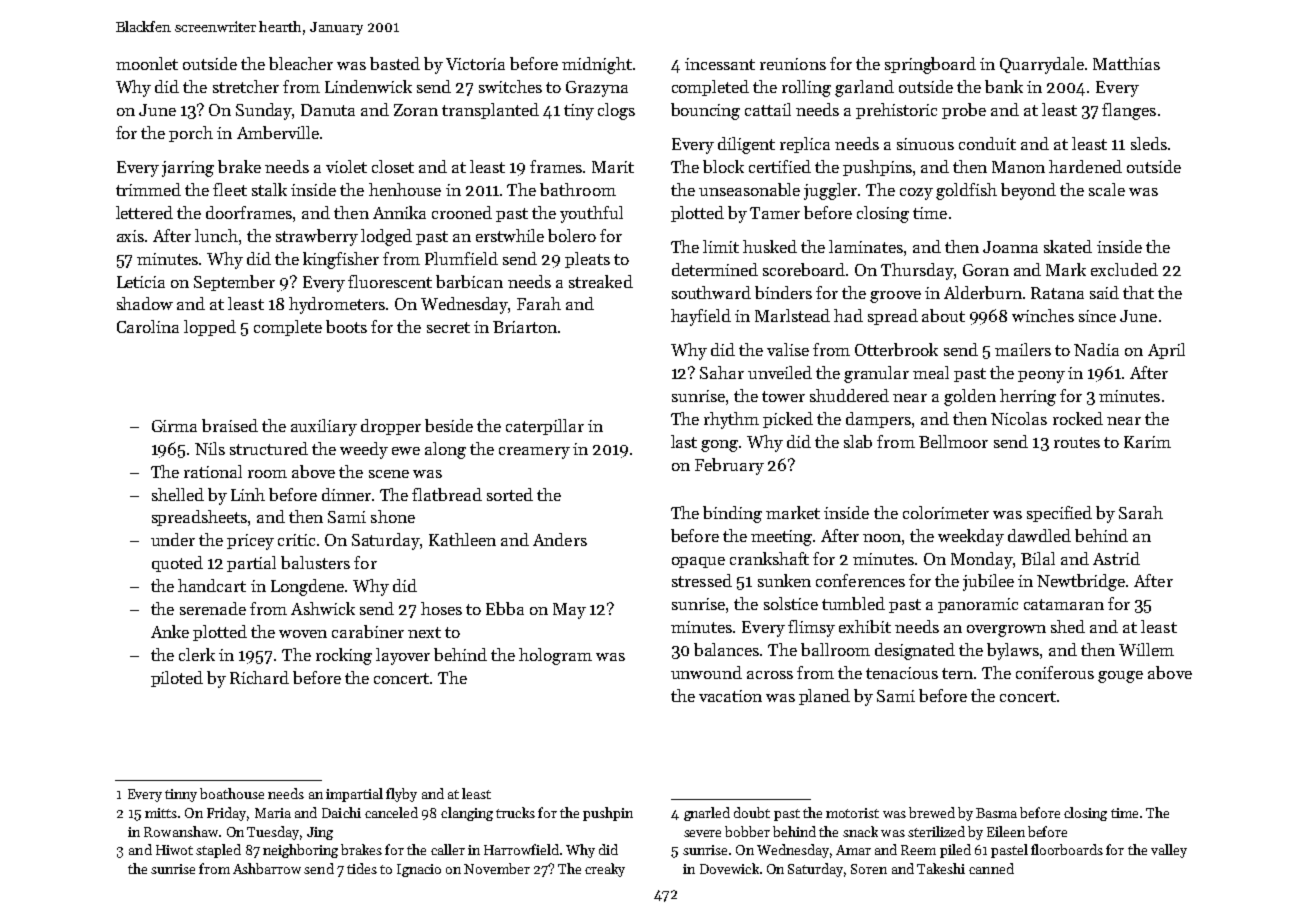 The width and height of the document is (1308, 924). What do you see at coordinates (731, 420) in the document?
I see `rhythm` at bounding box center [731, 420].
